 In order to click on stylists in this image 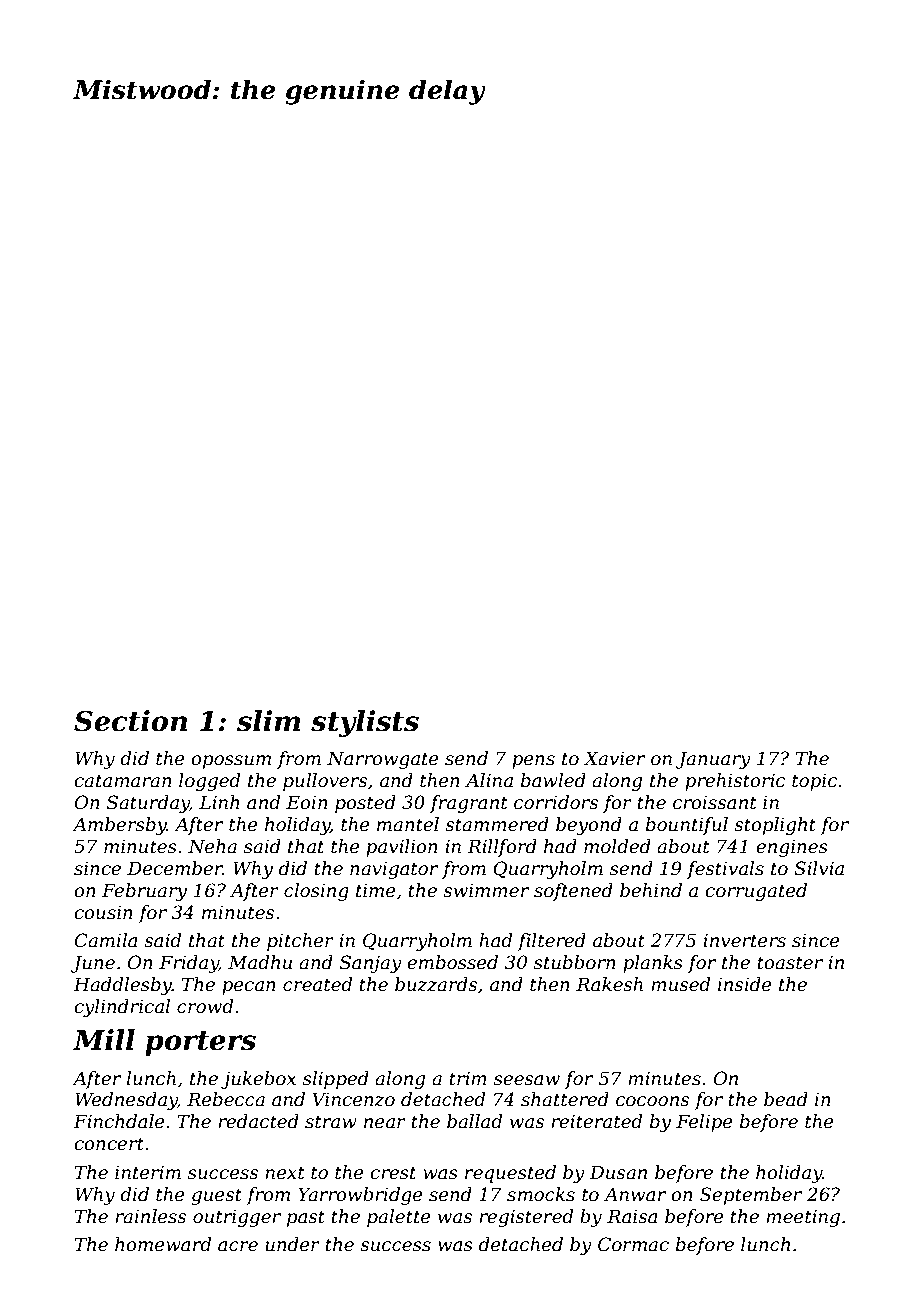, I will do `click(365, 723)`.
